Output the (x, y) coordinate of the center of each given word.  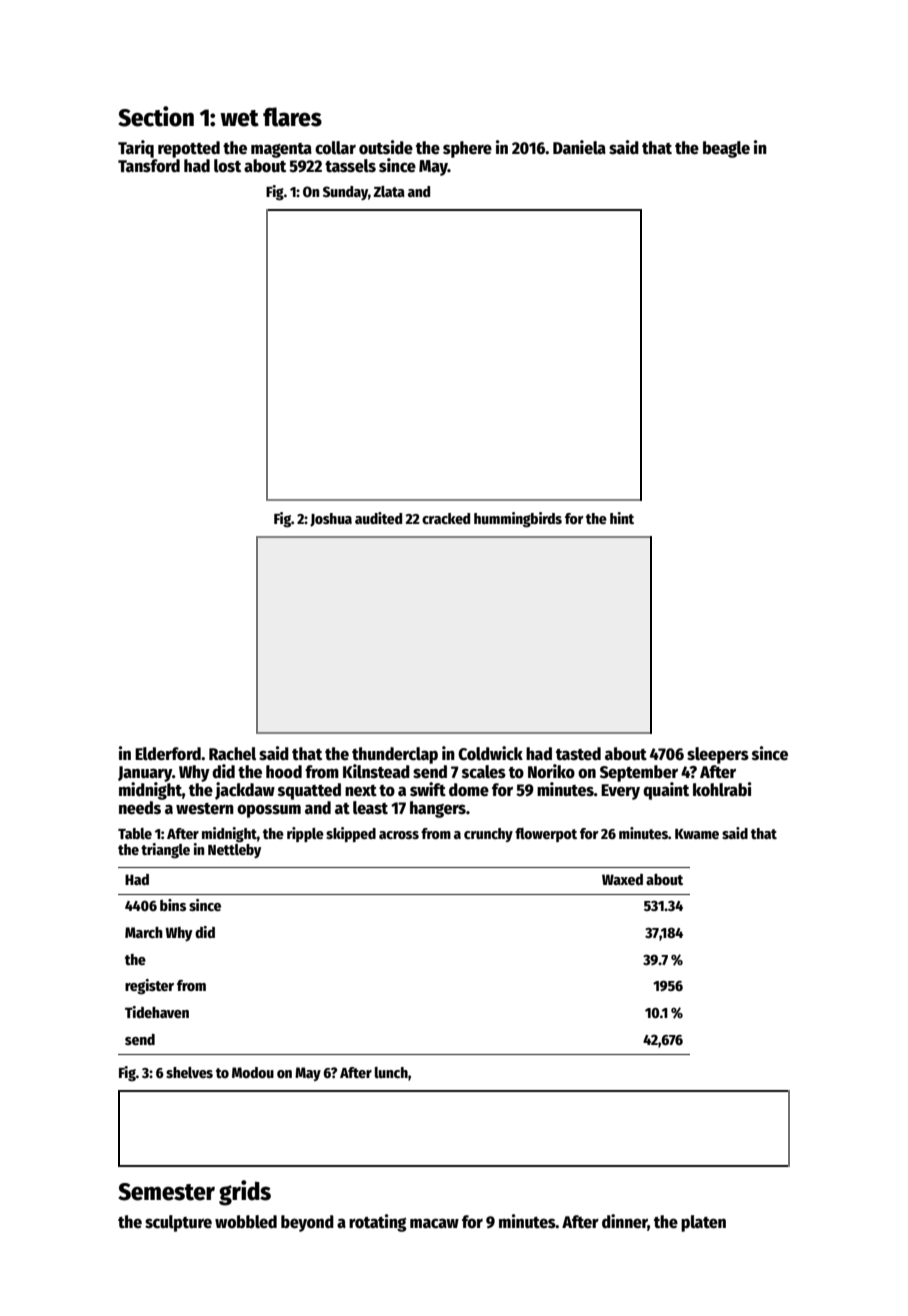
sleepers (718, 755)
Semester (166, 1192)
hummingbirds (518, 520)
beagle (726, 149)
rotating (377, 1223)
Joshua (331, 520)
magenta (281, 150)
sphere (467, 149)
